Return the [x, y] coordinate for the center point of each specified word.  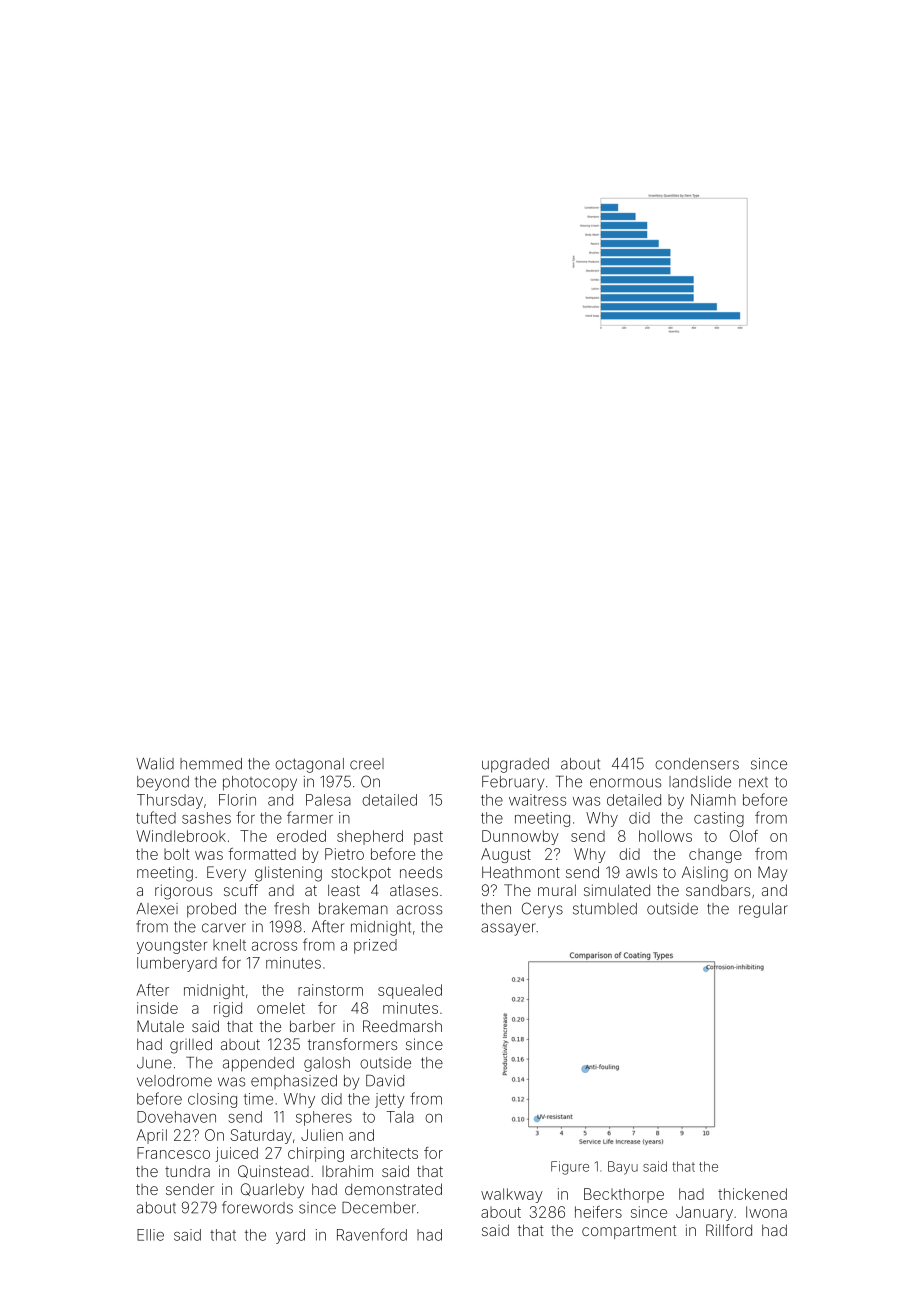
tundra [187, 1171]
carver [224, 928]
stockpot [361, 873]
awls [641, 872]
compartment [629, 1232]
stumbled [605, 909]
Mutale [160, 1026]
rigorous [183, 892]
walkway [512, 1195]
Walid [155, 764]
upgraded [515, 765]
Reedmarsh [402, 1026]
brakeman [353, 909]
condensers [697, 764]
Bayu [623, 1168]
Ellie [150, 1235]
